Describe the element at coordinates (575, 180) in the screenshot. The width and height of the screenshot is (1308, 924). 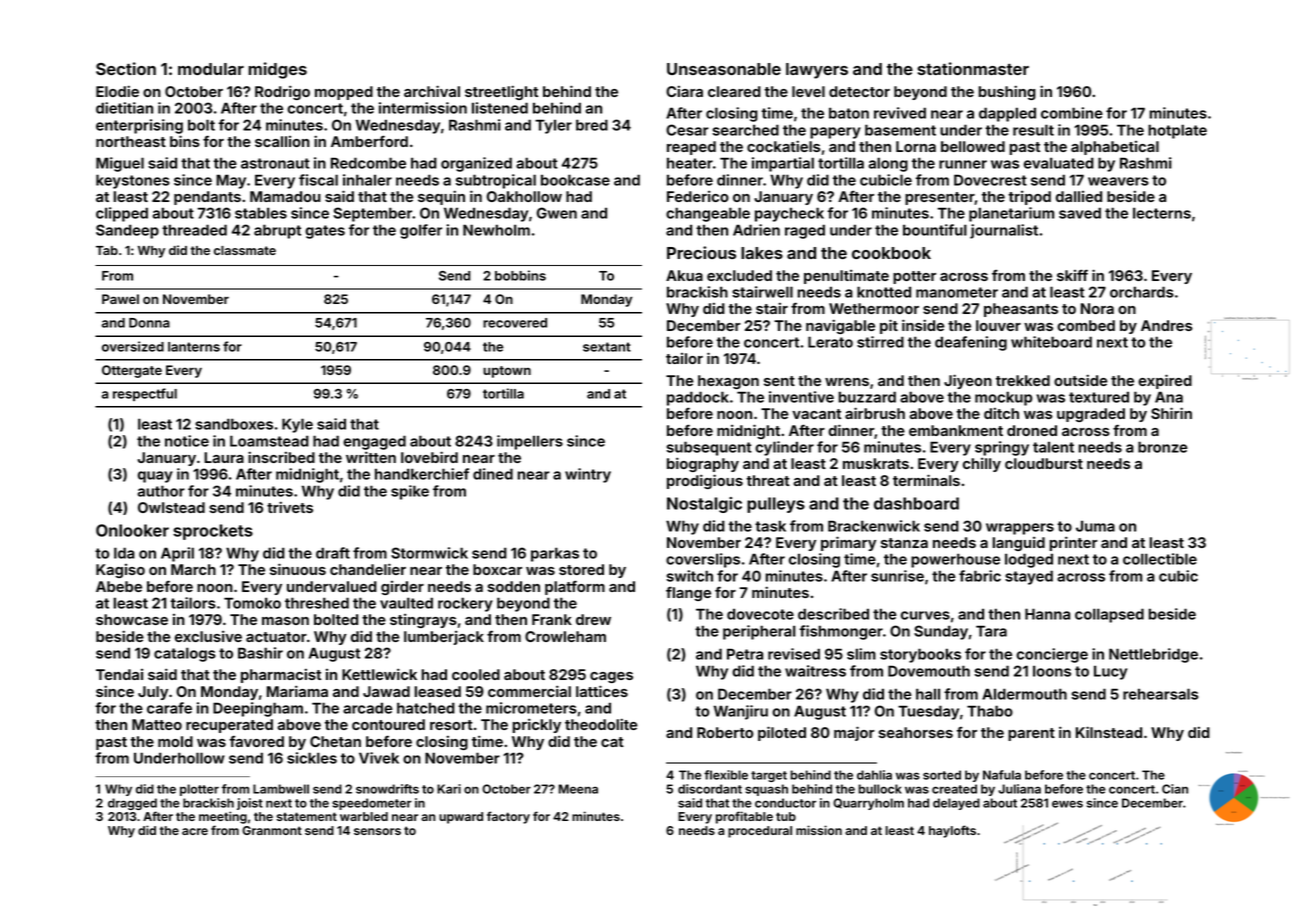
I see `bookcase` at that location.
